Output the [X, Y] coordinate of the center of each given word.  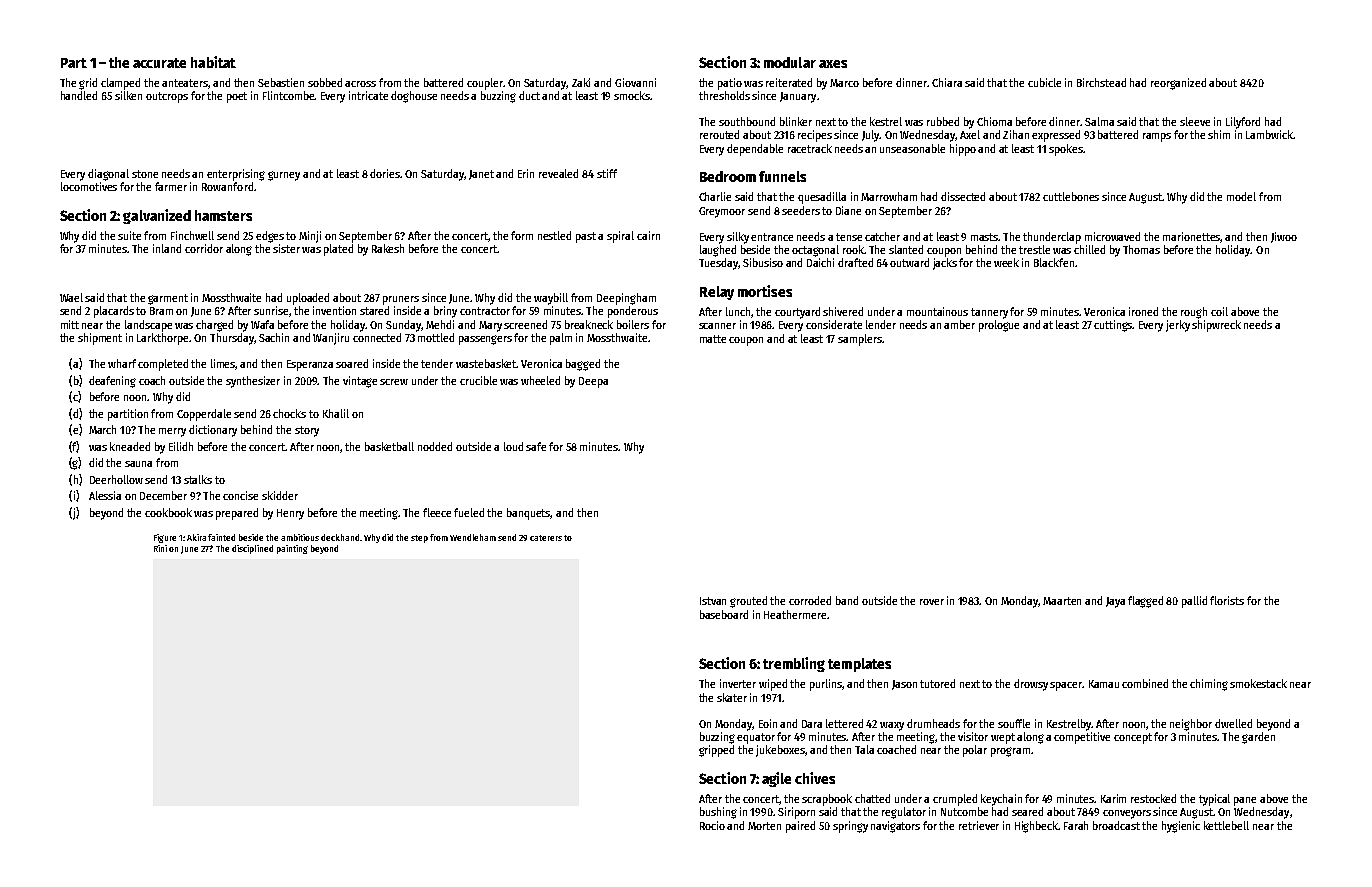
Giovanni [635, 82]
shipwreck [1216, 326]
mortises [765, 291]
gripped [716, 751]
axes [833, 64]
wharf [122, 363]
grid [88, 84]
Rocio [712, 825]
